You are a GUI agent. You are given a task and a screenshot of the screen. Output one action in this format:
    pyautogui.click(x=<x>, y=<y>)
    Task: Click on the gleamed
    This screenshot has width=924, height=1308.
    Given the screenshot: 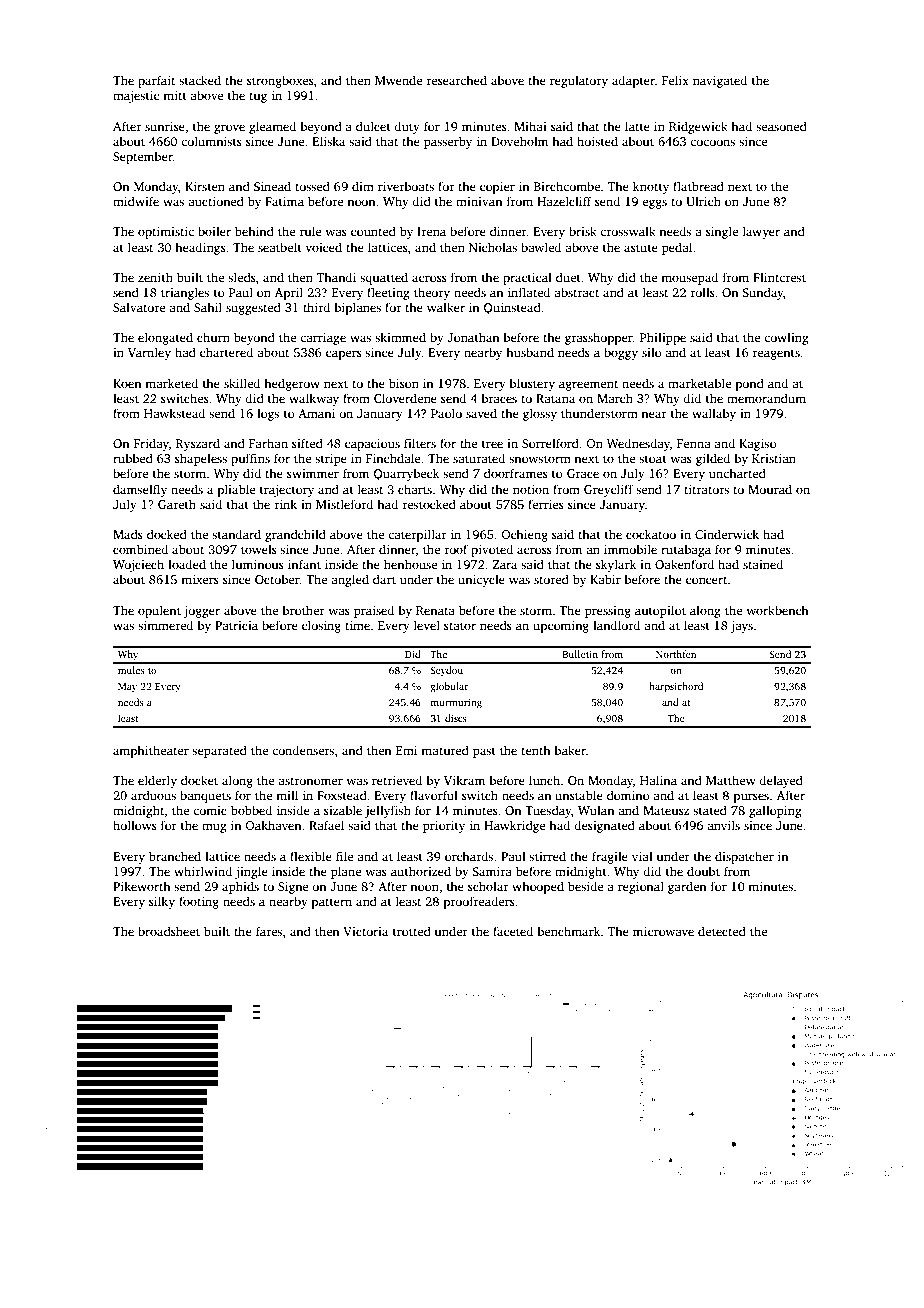 What is the action you would take?
    pyautogui.click(x=272, y=127)
